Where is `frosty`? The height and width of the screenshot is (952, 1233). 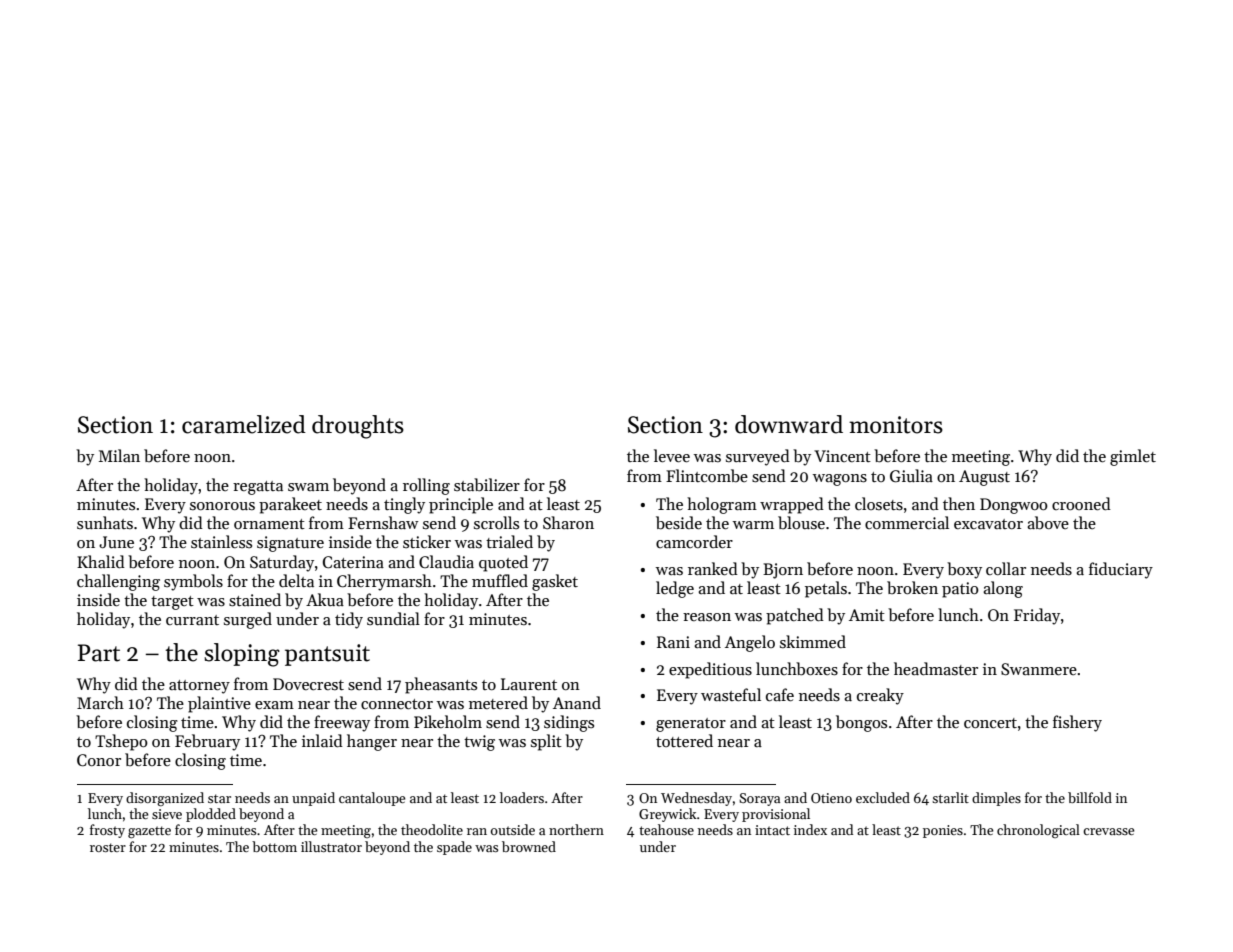
frosty is located at coordinates (107, 831).
